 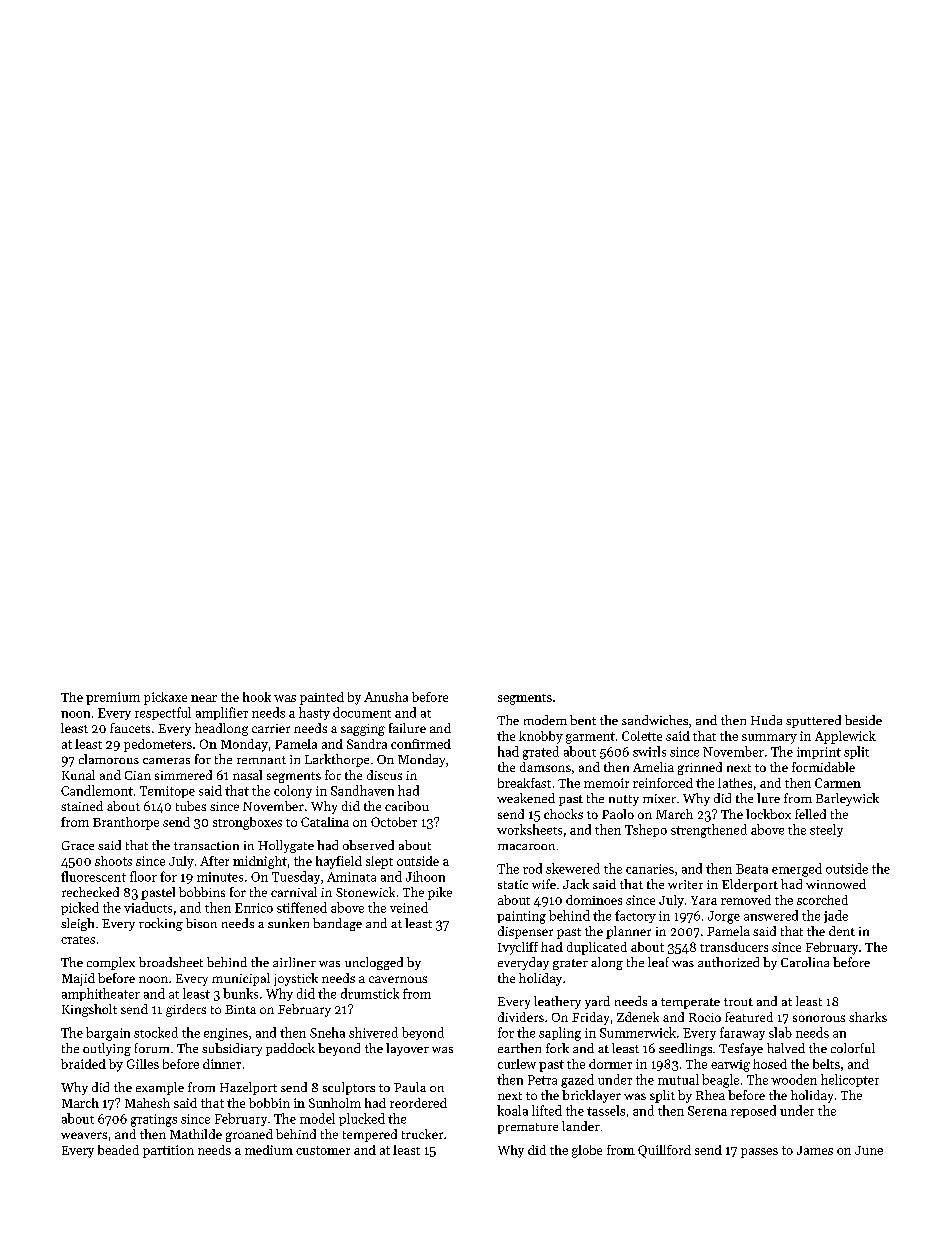 I want to click on partition, so click(x=168, y=1151).
